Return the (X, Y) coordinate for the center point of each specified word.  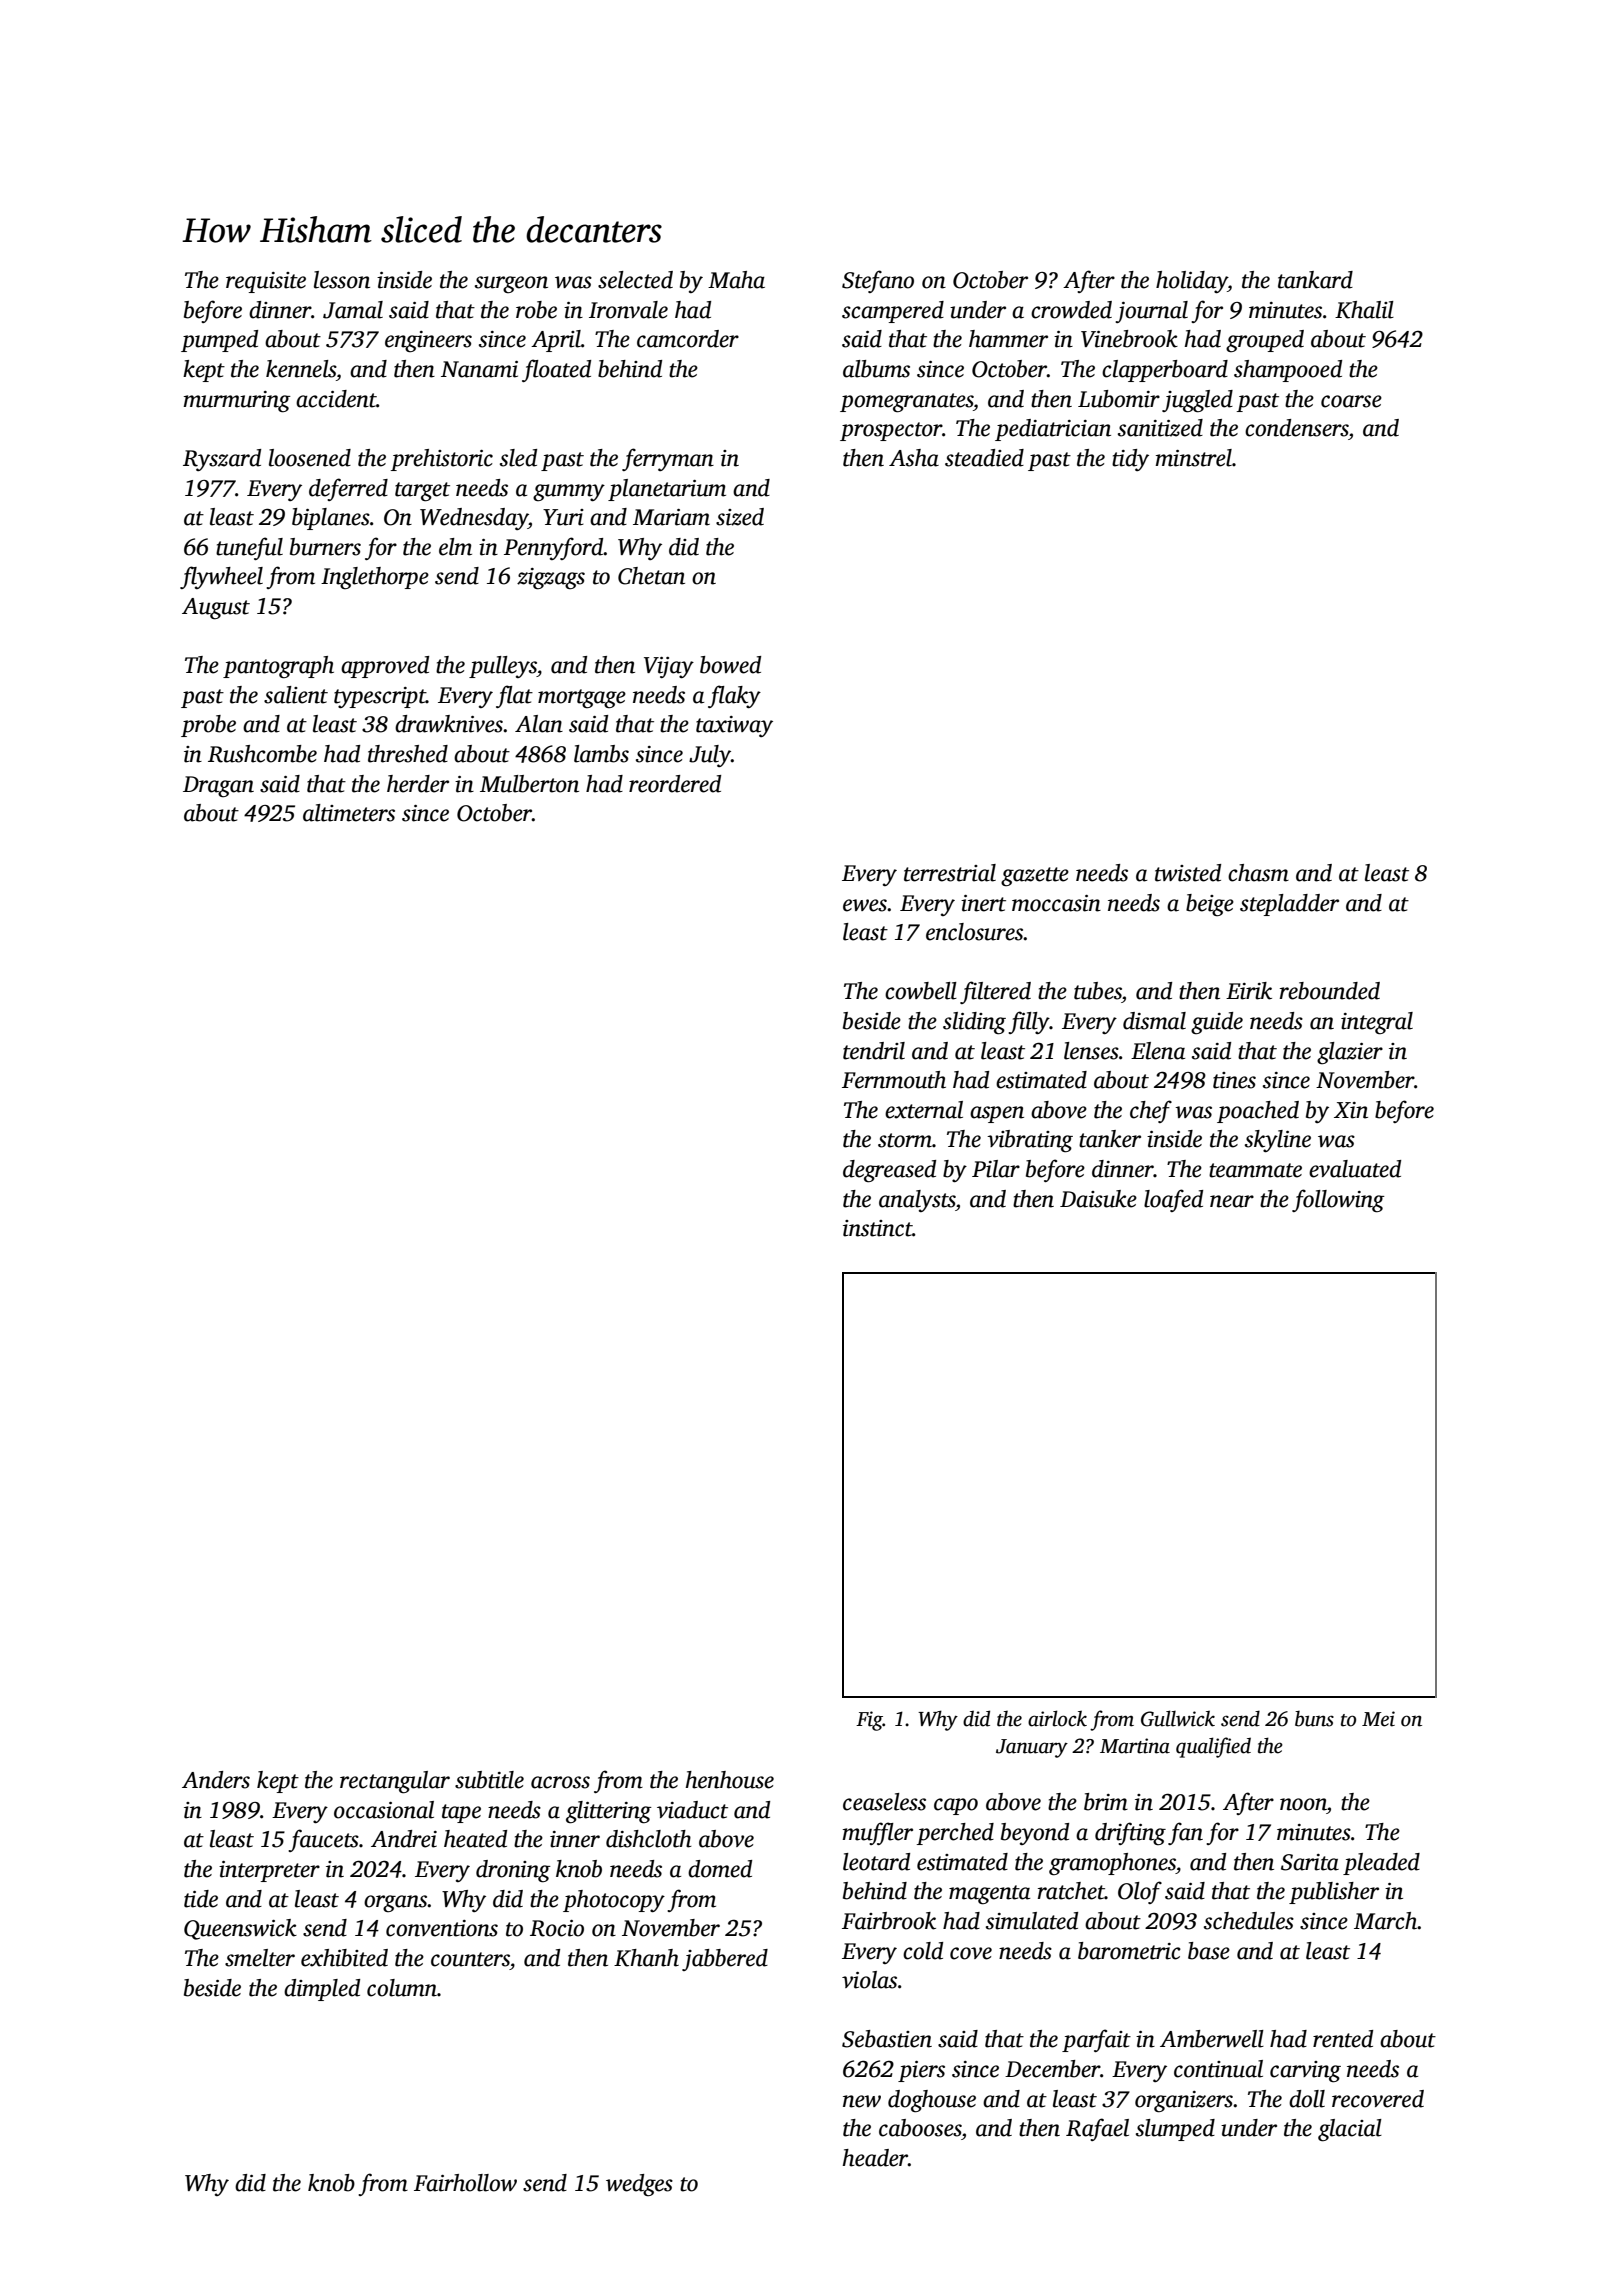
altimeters (349, 813)
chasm (1258, 873)
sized (740, 517)
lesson (342, 280)
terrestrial (950, 873)
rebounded (1330, 991)
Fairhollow (465, 2183)
